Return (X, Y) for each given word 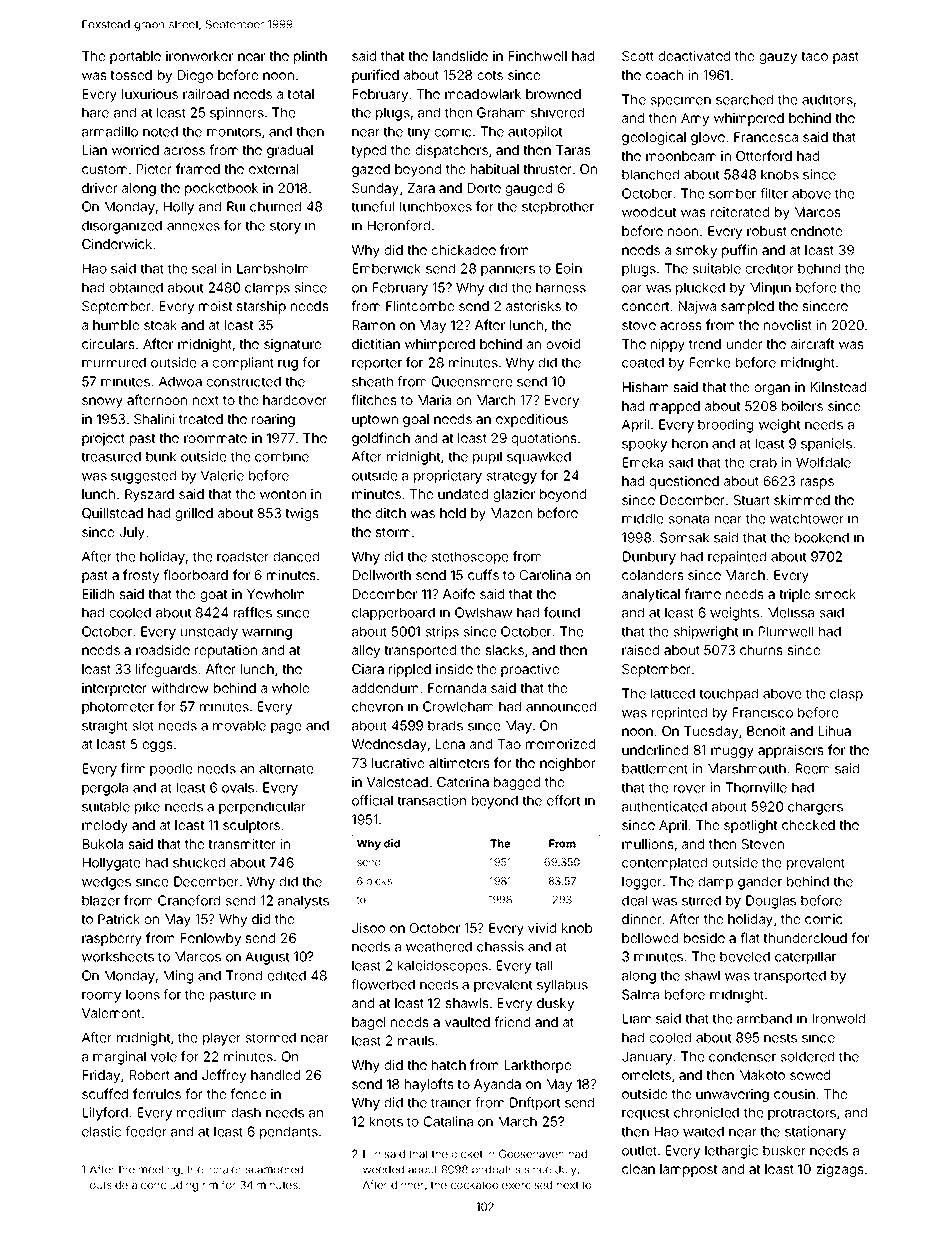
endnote (816, 231)
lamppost (688, 1170)
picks (379, 882)
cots (490, 75)
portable (135, 57)
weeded (383, 1169)
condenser (742, 1056)
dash (246, 1112)
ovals (238, 787)
